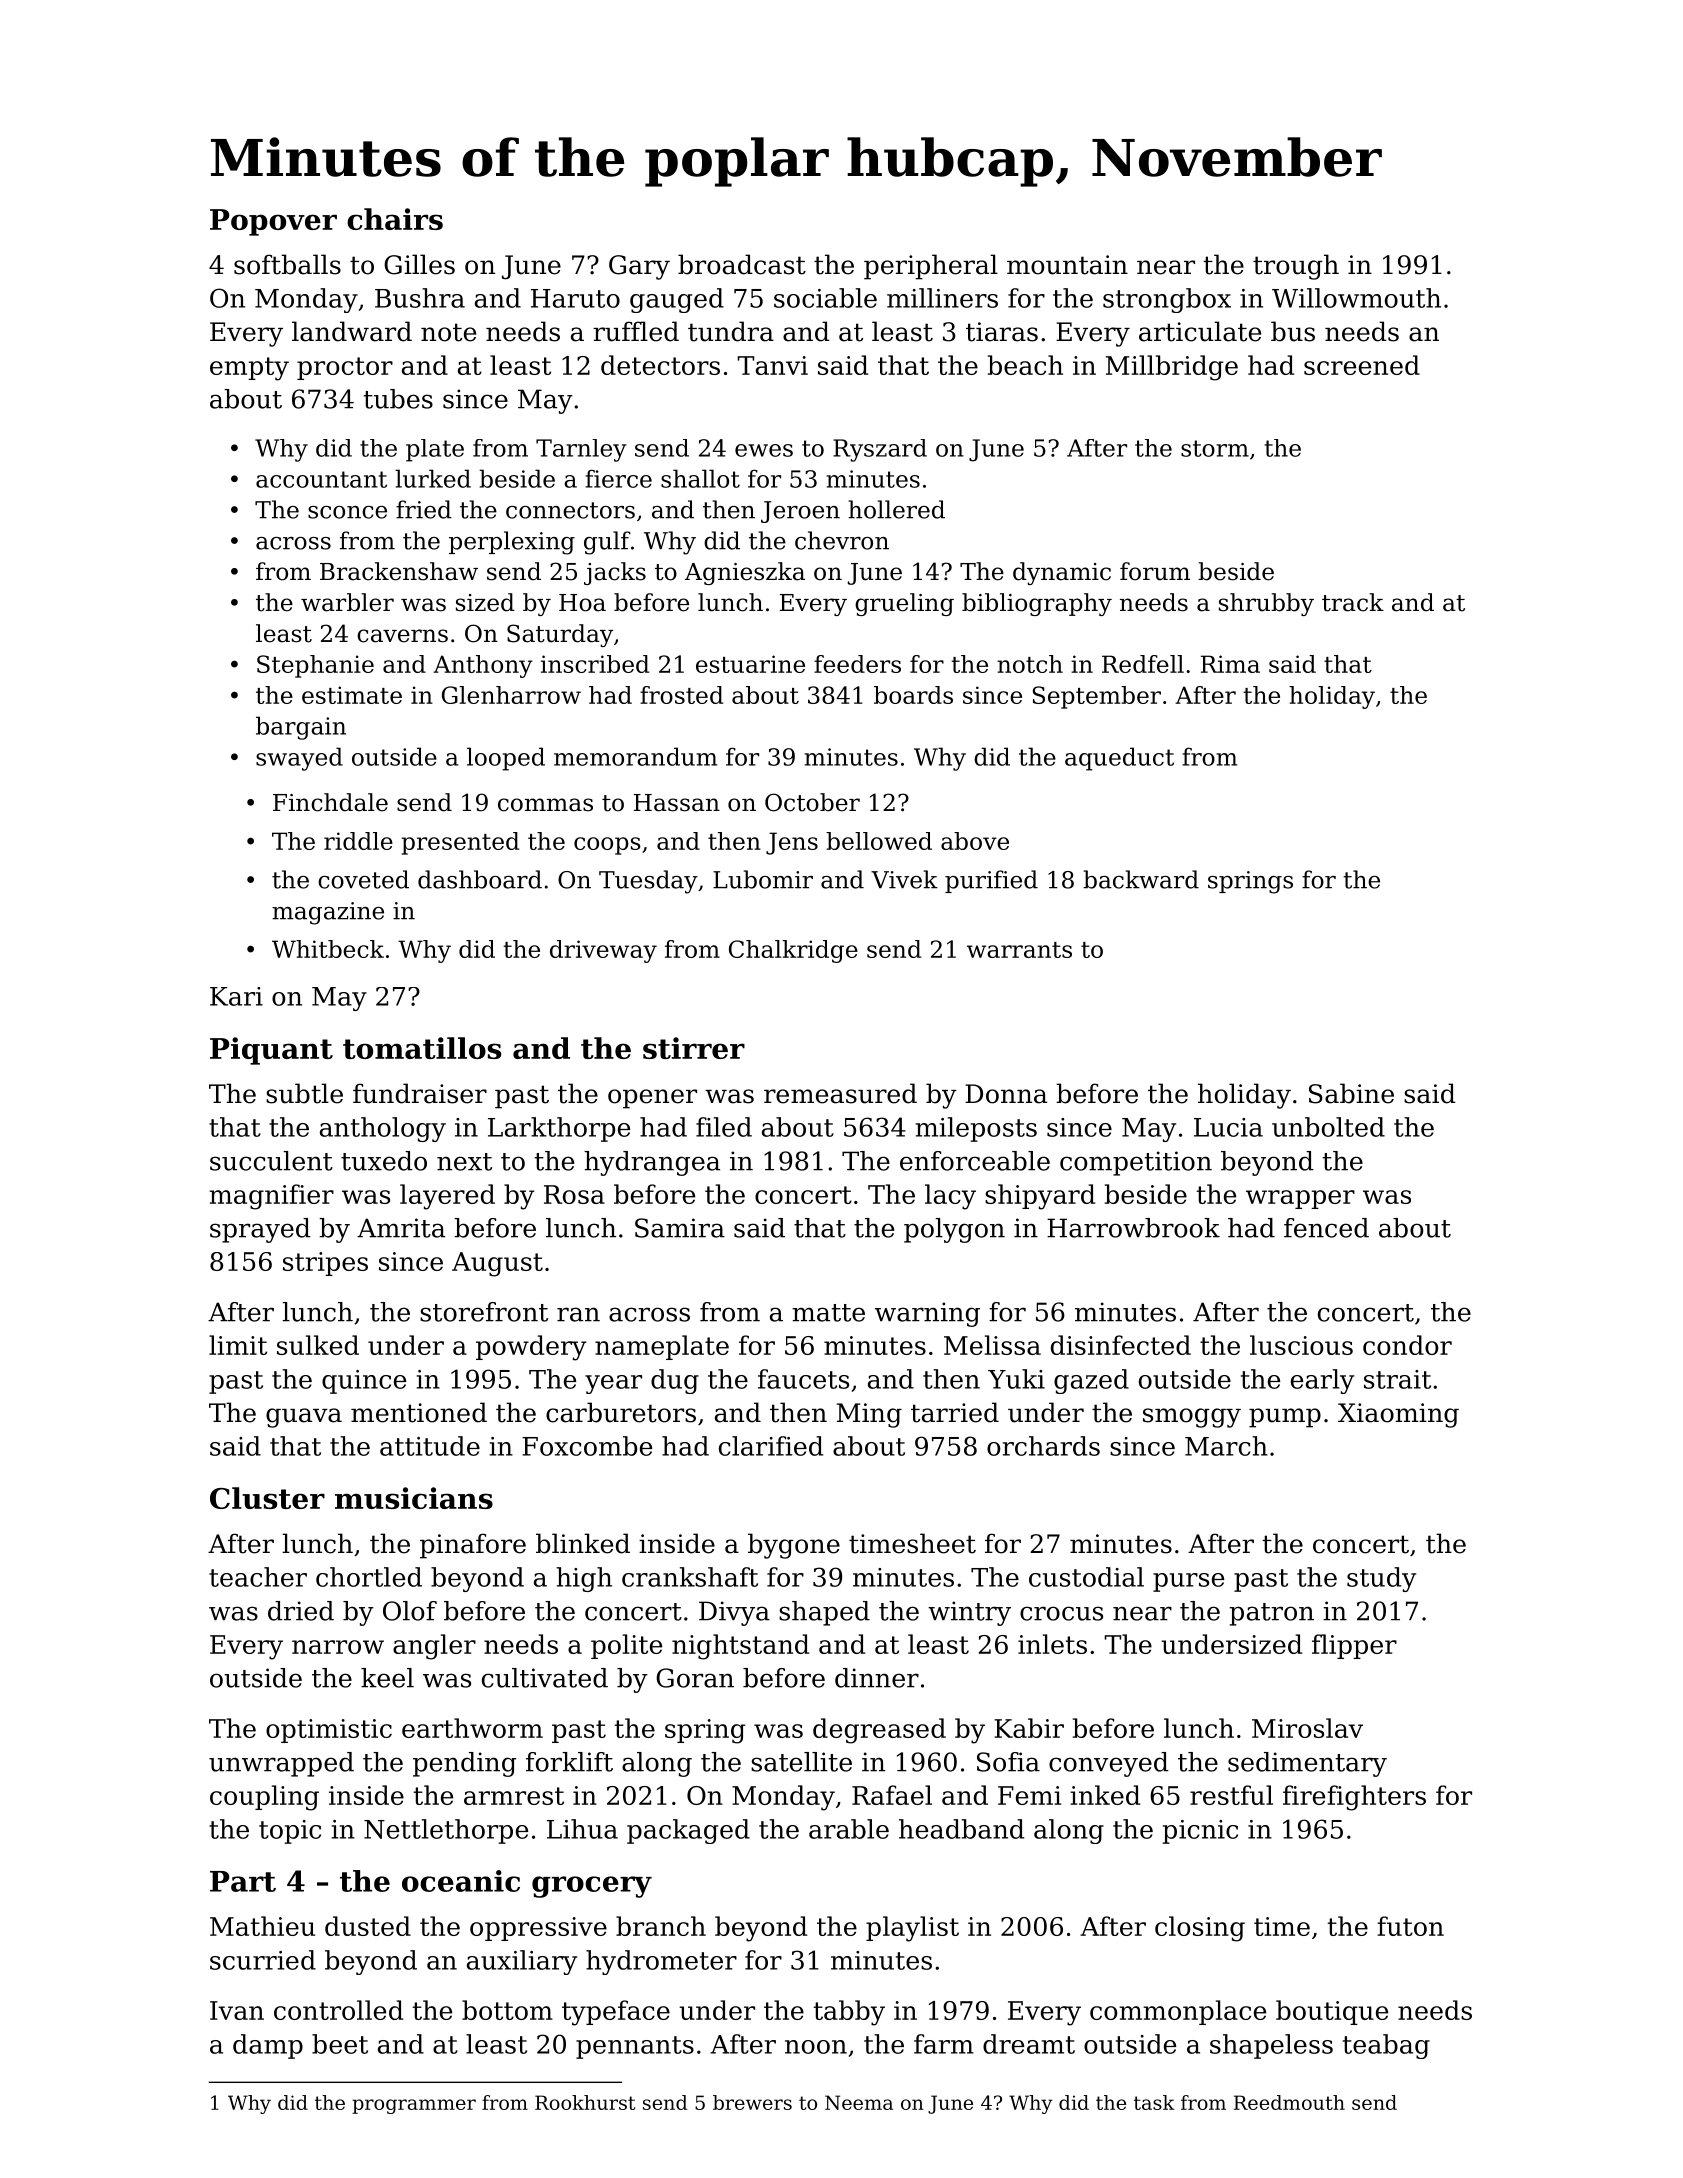  I want to click on Lucia, so click(1228, 1127).
